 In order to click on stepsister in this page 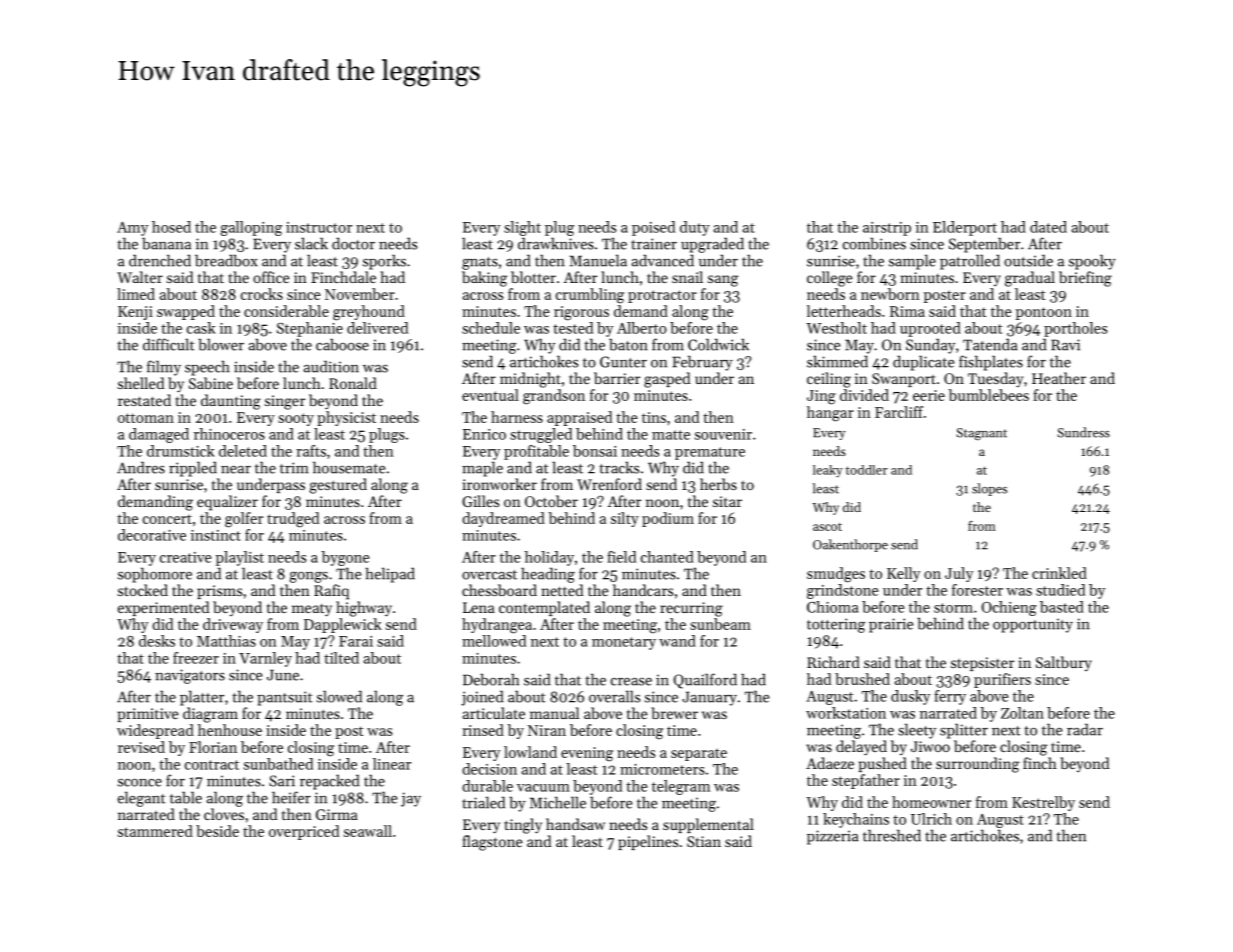, I will do `click(982, 664)`.
